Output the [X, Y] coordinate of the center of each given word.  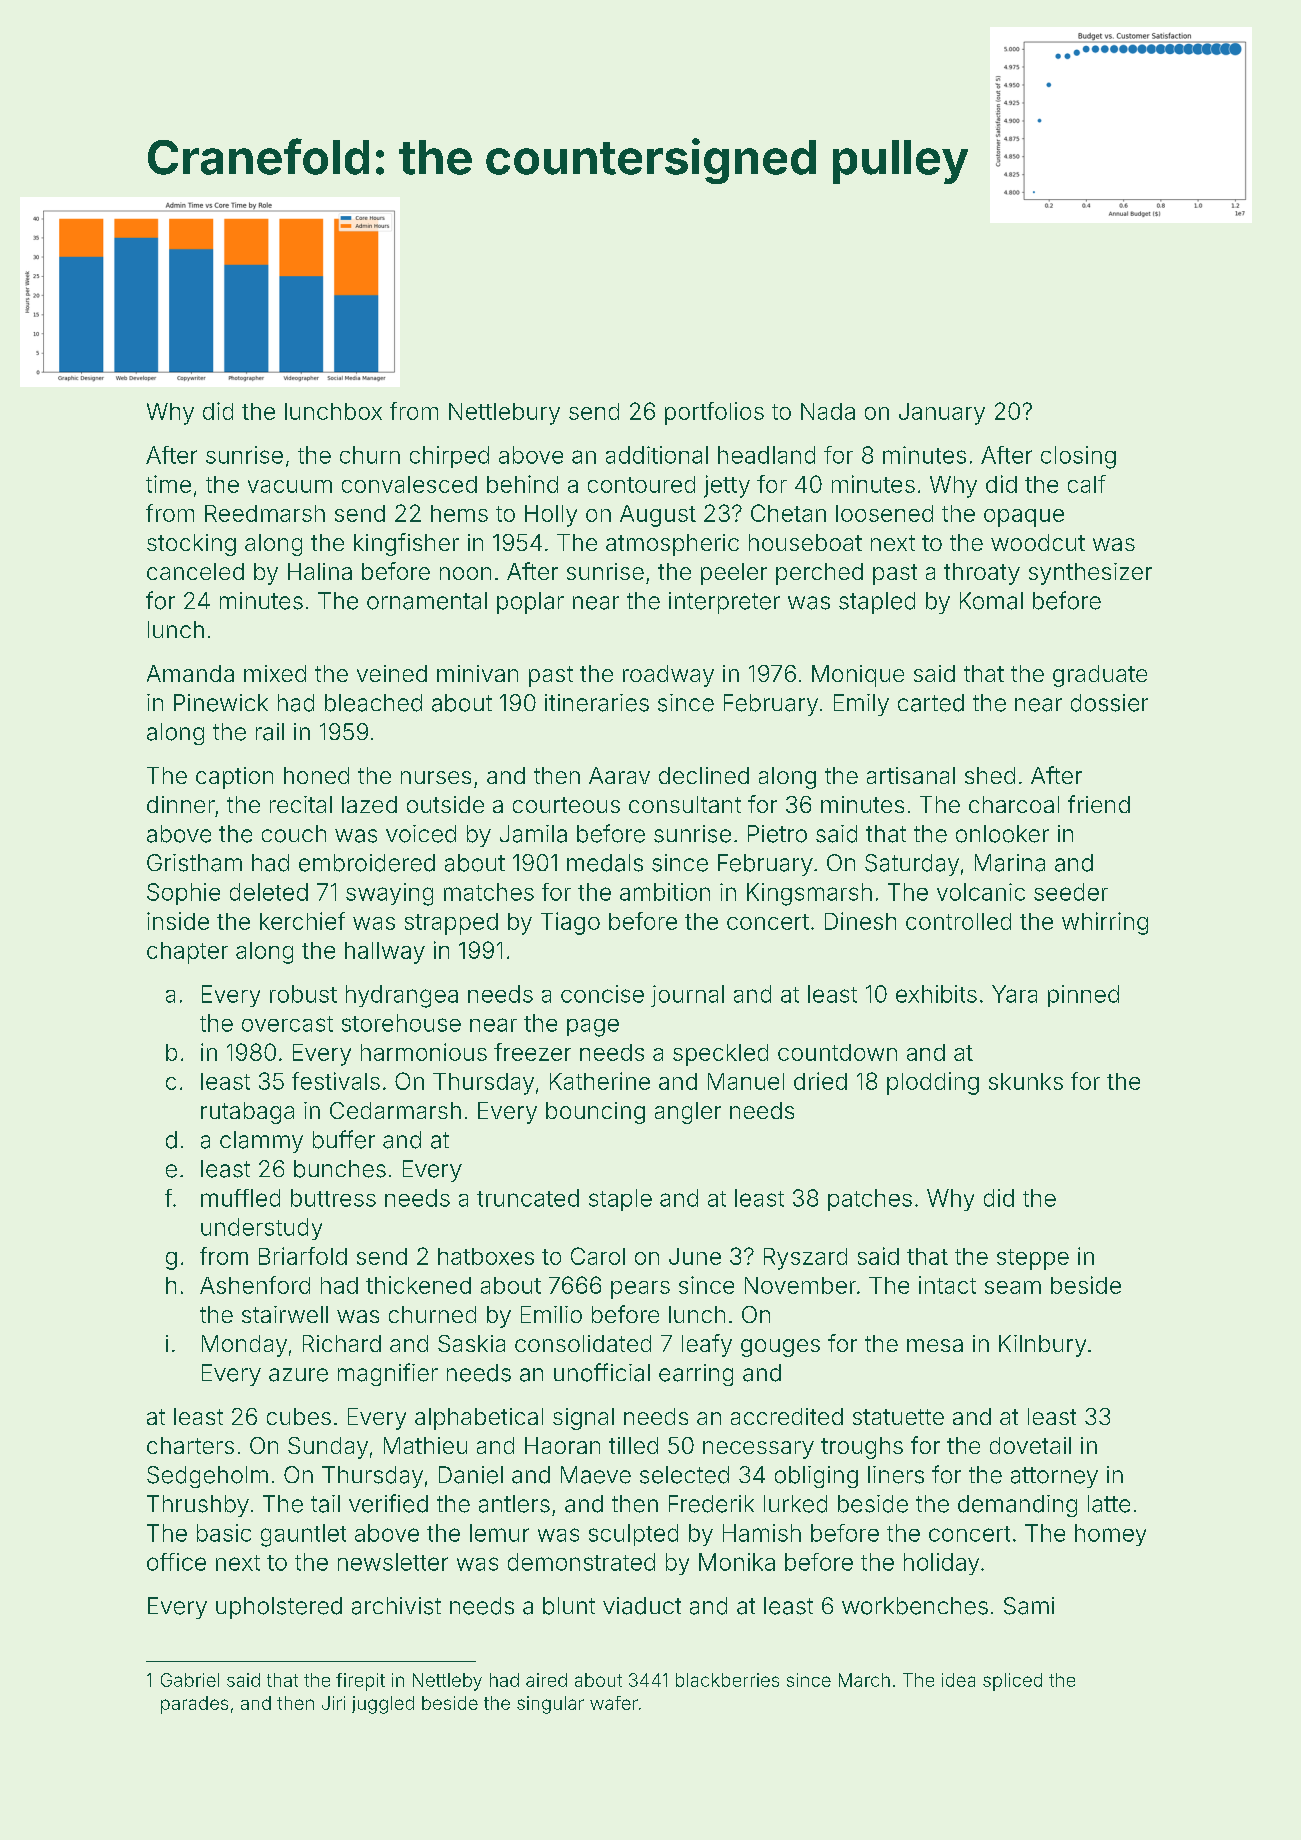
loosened [884, 513]
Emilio [551, 1314]
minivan [477, 673]
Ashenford [255, 1285]
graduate [1100, 676]
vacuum [290, 486]
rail [270, 732]
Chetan [788, 513]
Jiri [333, 1703]
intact [947, 1285]
